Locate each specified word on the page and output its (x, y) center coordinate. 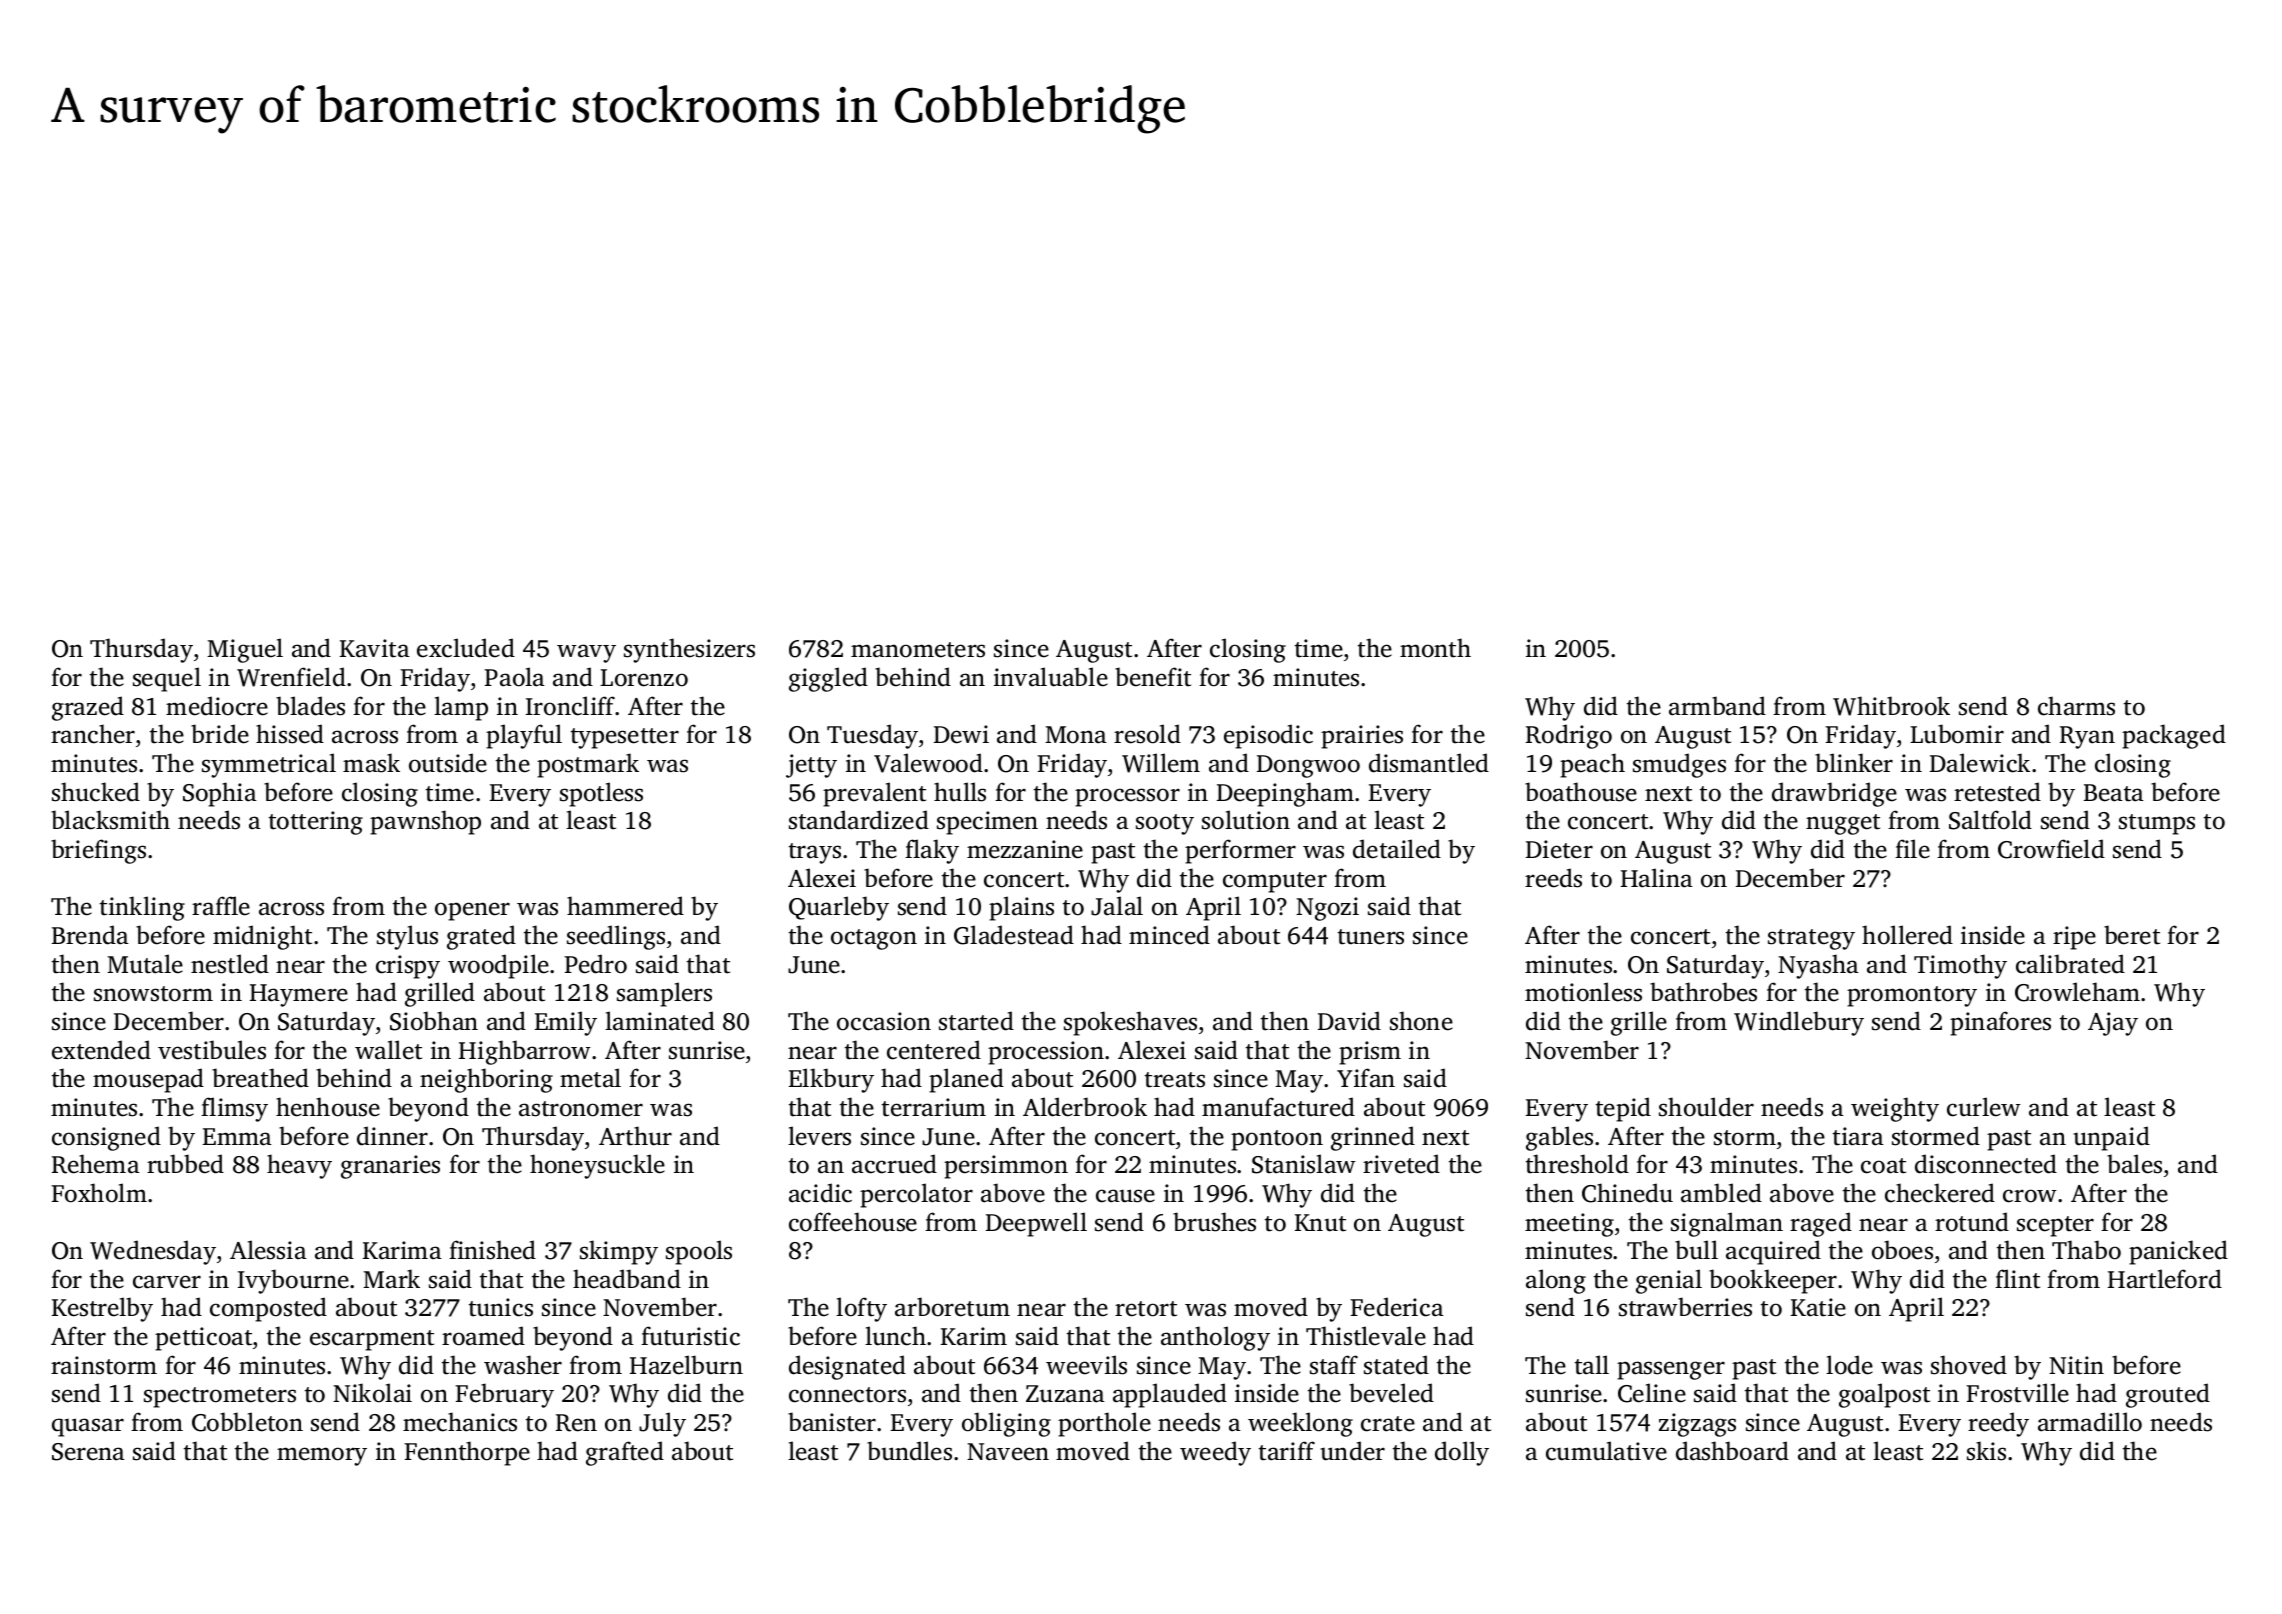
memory (322, 1456)
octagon (874, 939)
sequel (167, 679)
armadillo (2090, 1422)
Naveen (1008, 1452)
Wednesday (153, 1252)
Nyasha (1818, 966)
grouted (2168, 1395)
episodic (1268, 736)
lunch (895, 1336)
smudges (1679, 765)
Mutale (145, 964)
